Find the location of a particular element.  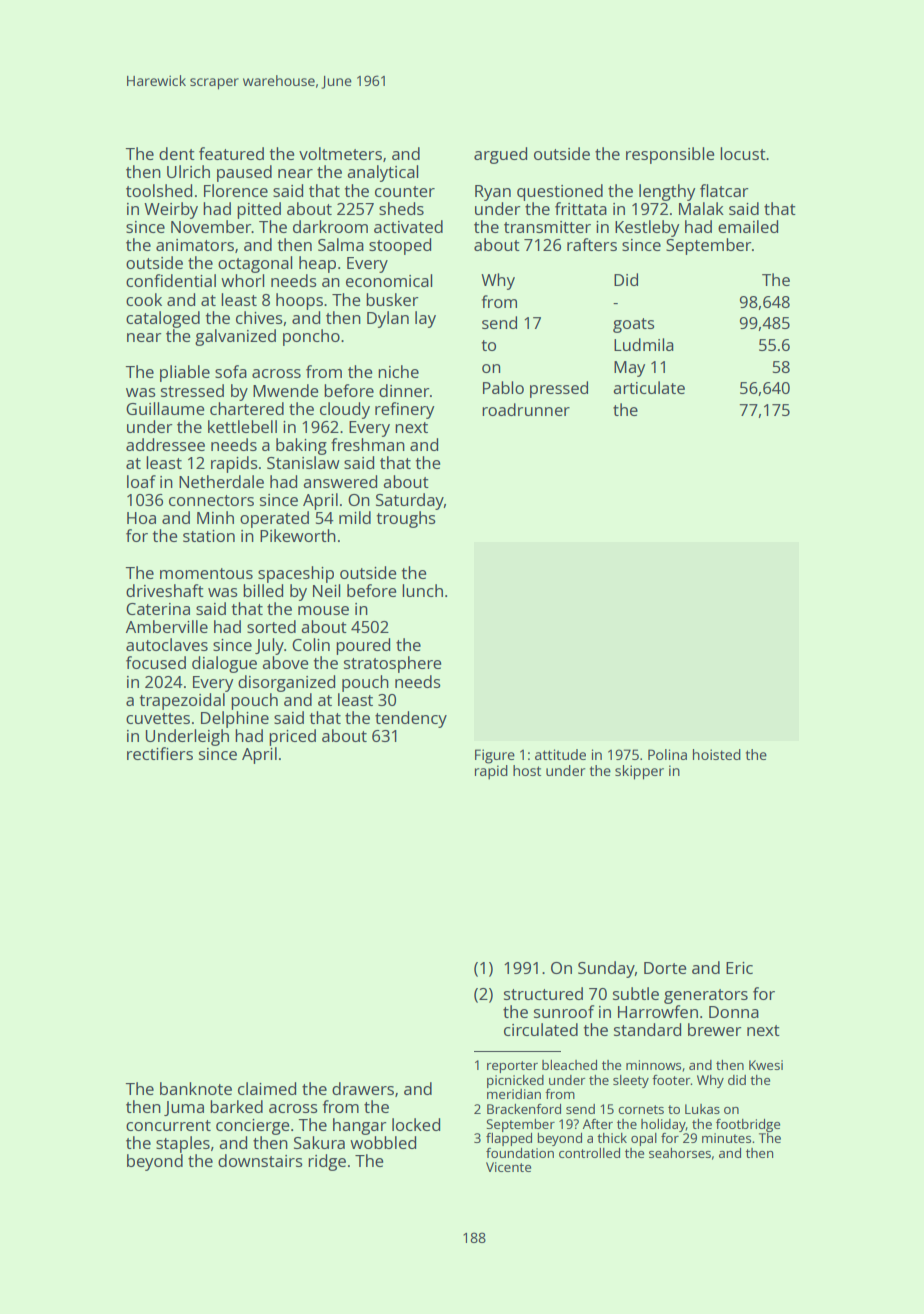

Polina is located at coordinates (667, 754).
